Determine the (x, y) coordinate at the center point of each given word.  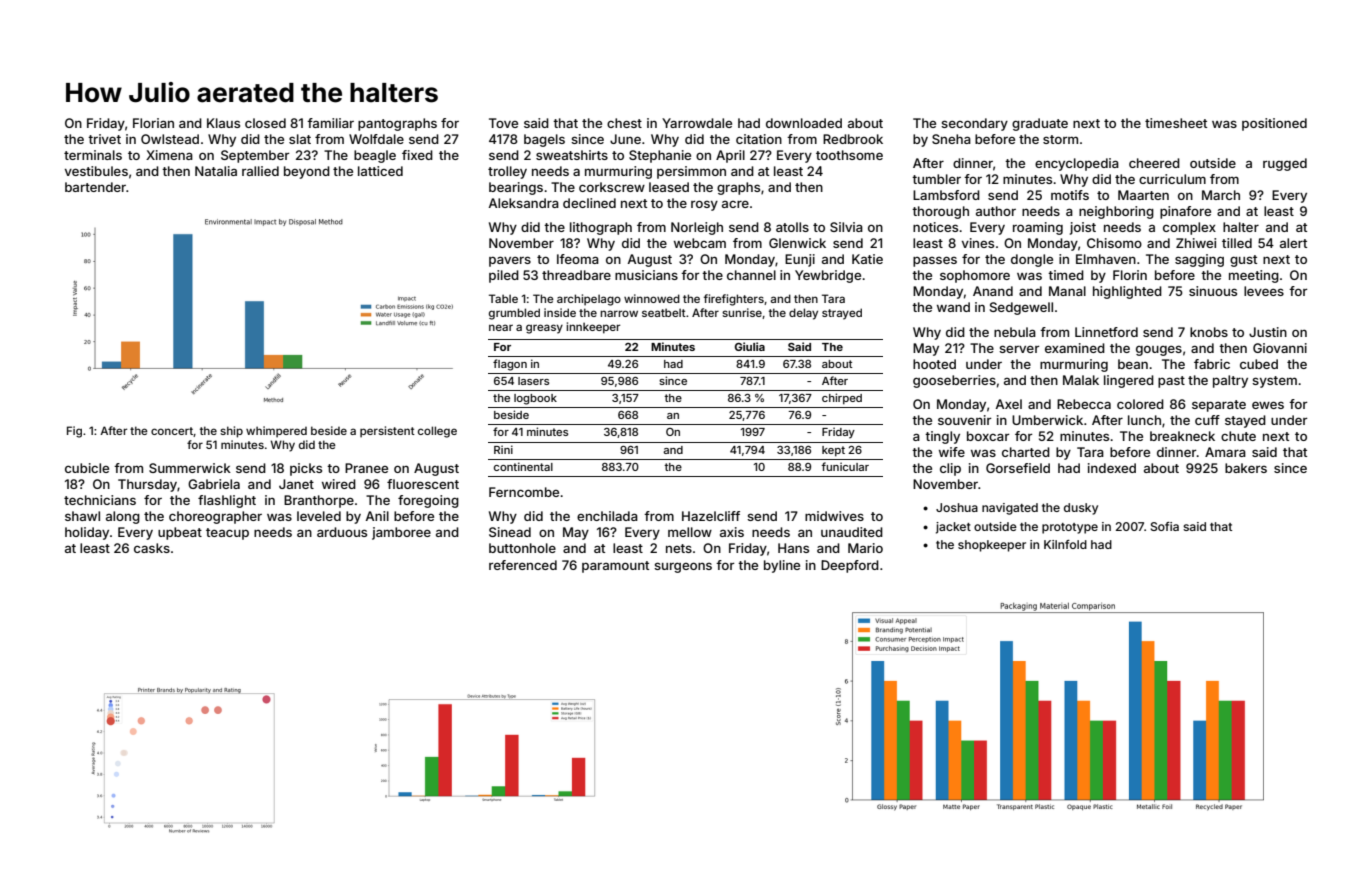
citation (759, 139)
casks (152, 548)
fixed (417, 155)
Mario (865, 548)
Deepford (850, 566)
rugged (1285, 164)
